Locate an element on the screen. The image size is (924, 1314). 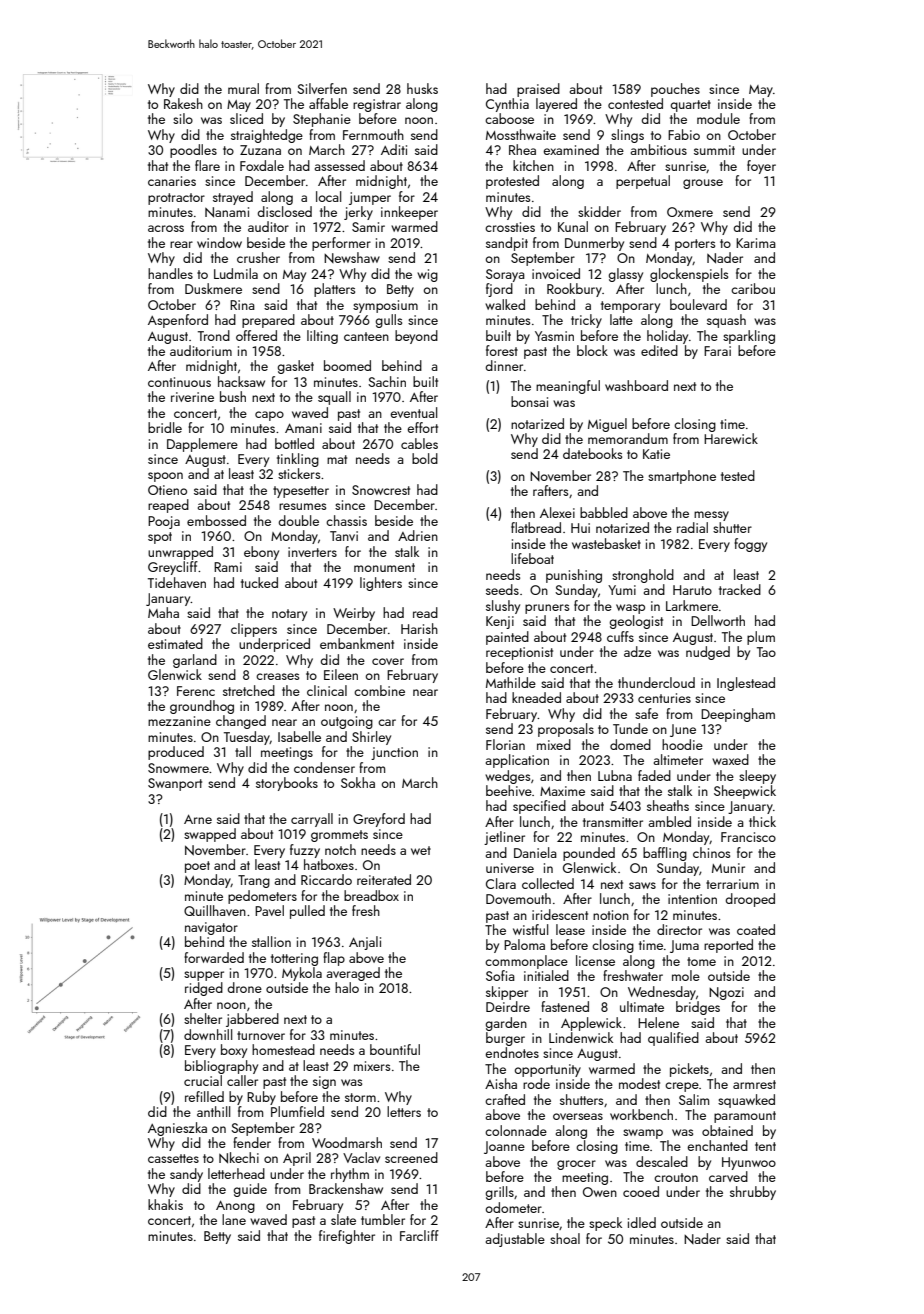
sandy is located at coordinates (186, 1175).
